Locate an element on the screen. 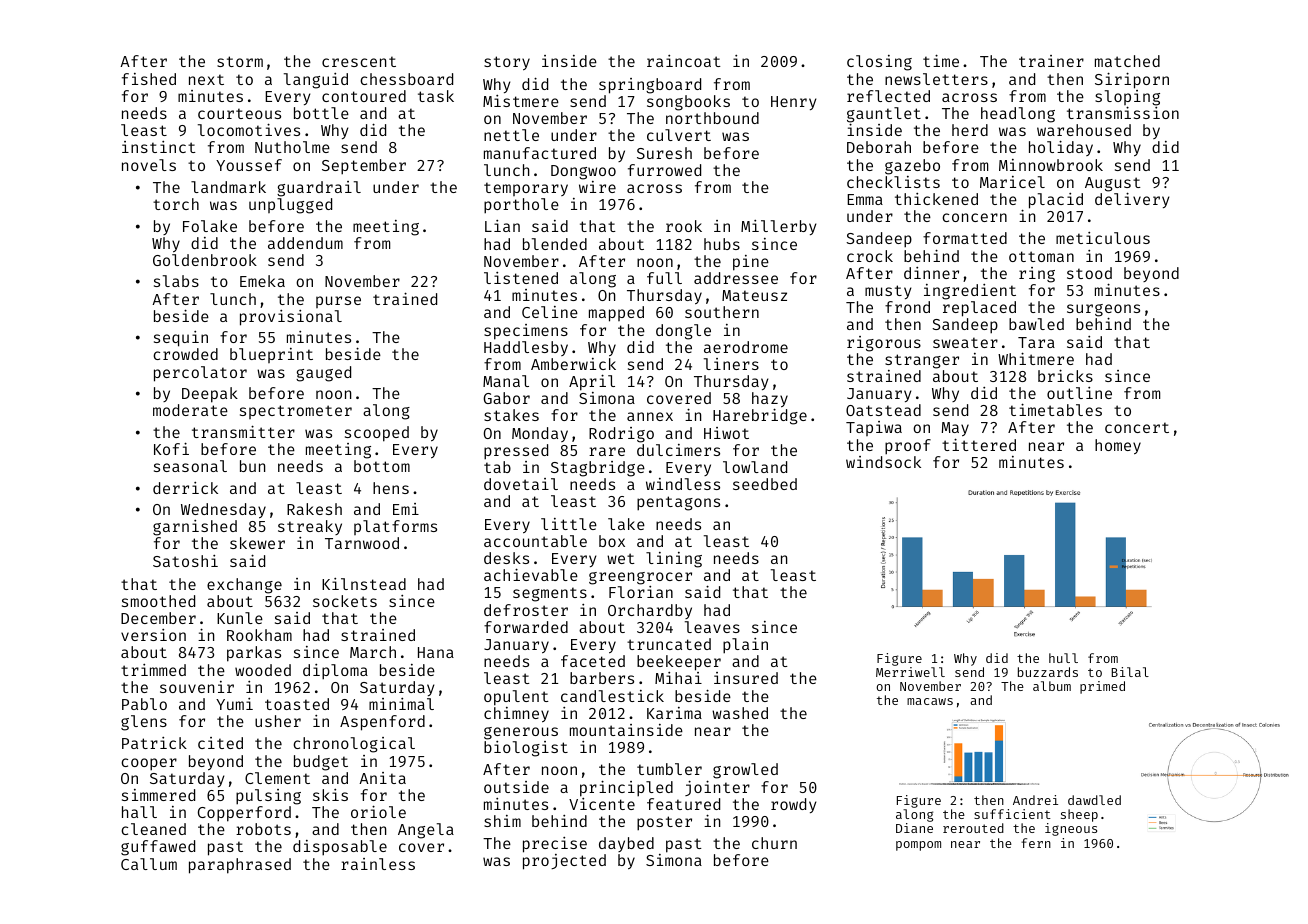 The image size is (1308, 924). Callum is located at coordinates (149, 864).
